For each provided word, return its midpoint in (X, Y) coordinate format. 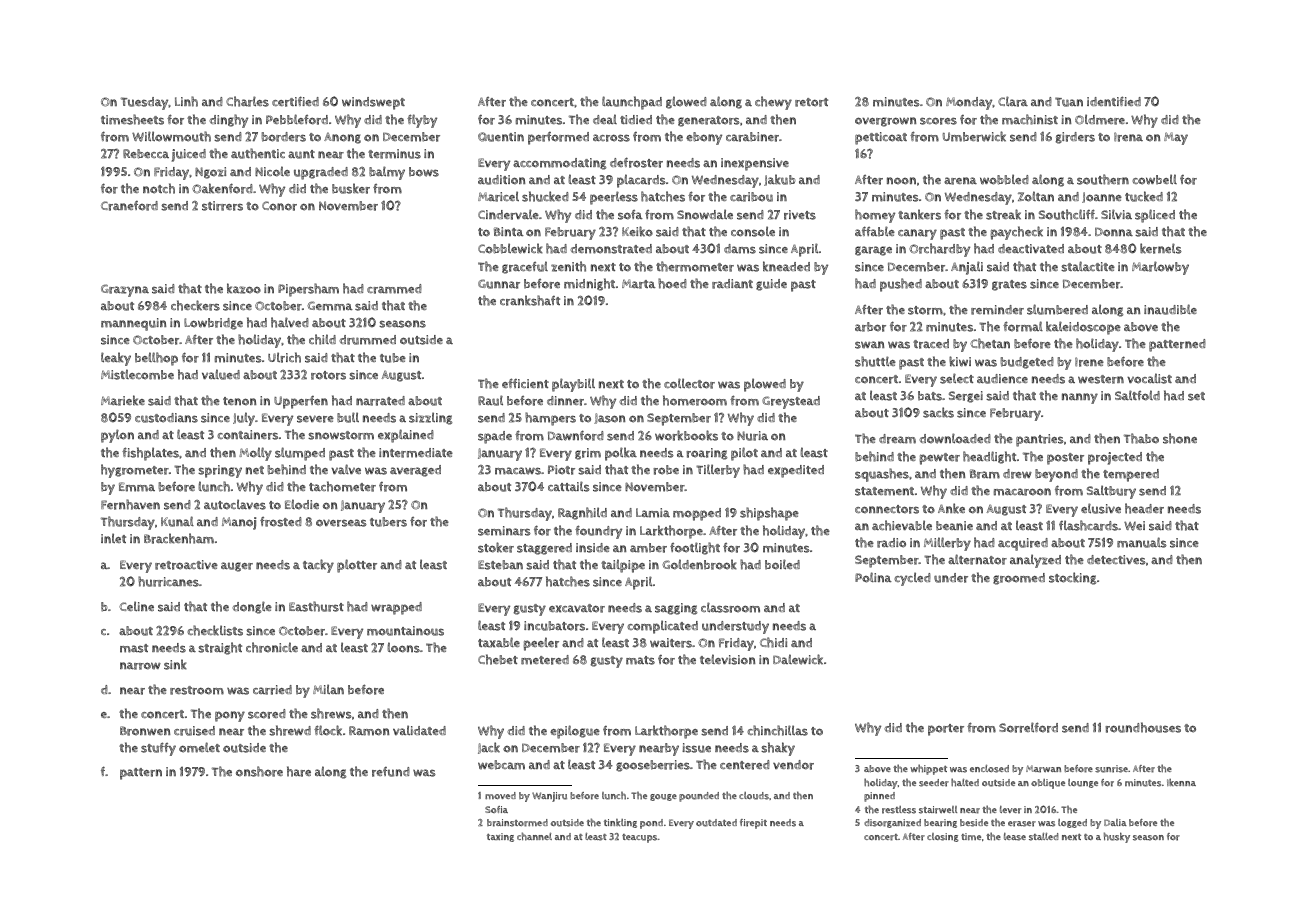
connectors (887, 509)
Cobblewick (510, 248)
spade (495, 437)
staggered (544, 549)
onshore (259, 771)
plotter (357, 566)
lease (1015, 837)
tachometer (342, 486)
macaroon (1022, 492)
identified (1114, 101)
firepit (753, 824)
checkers (195, 305)
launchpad (632, 103)
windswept (373, 103)
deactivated (1031, 248)
